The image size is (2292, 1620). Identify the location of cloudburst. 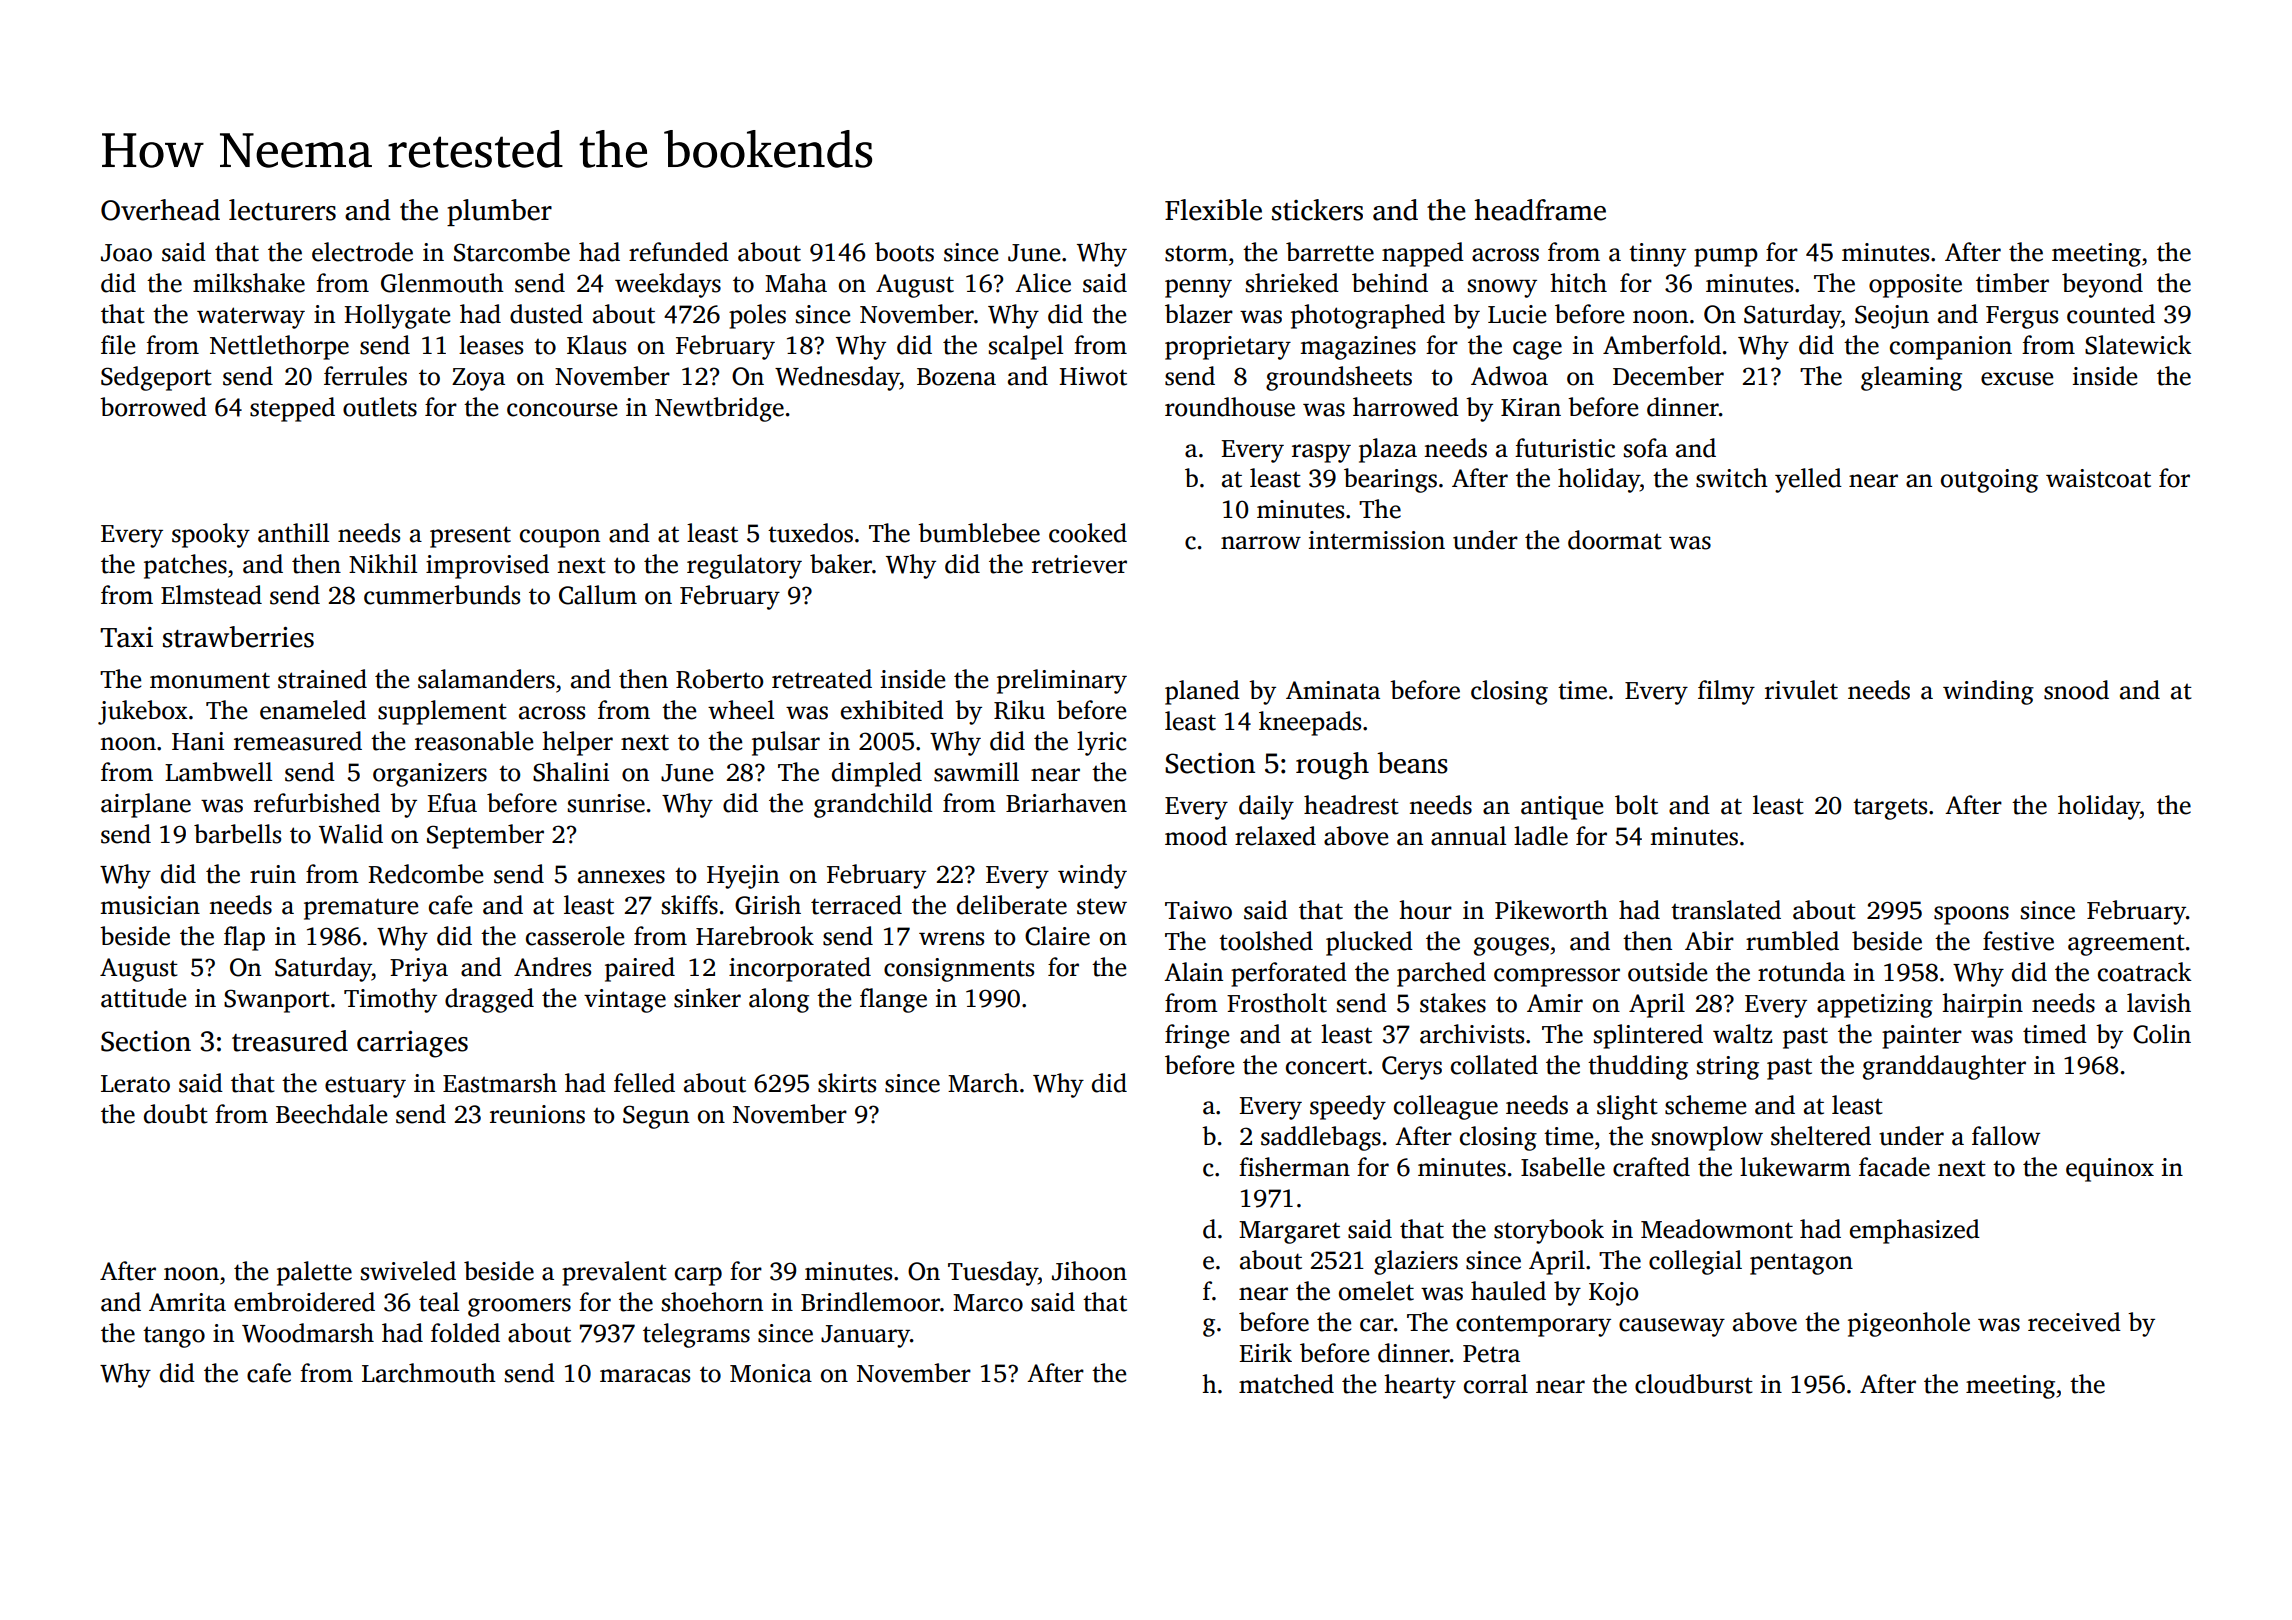
(1694, 1384).
